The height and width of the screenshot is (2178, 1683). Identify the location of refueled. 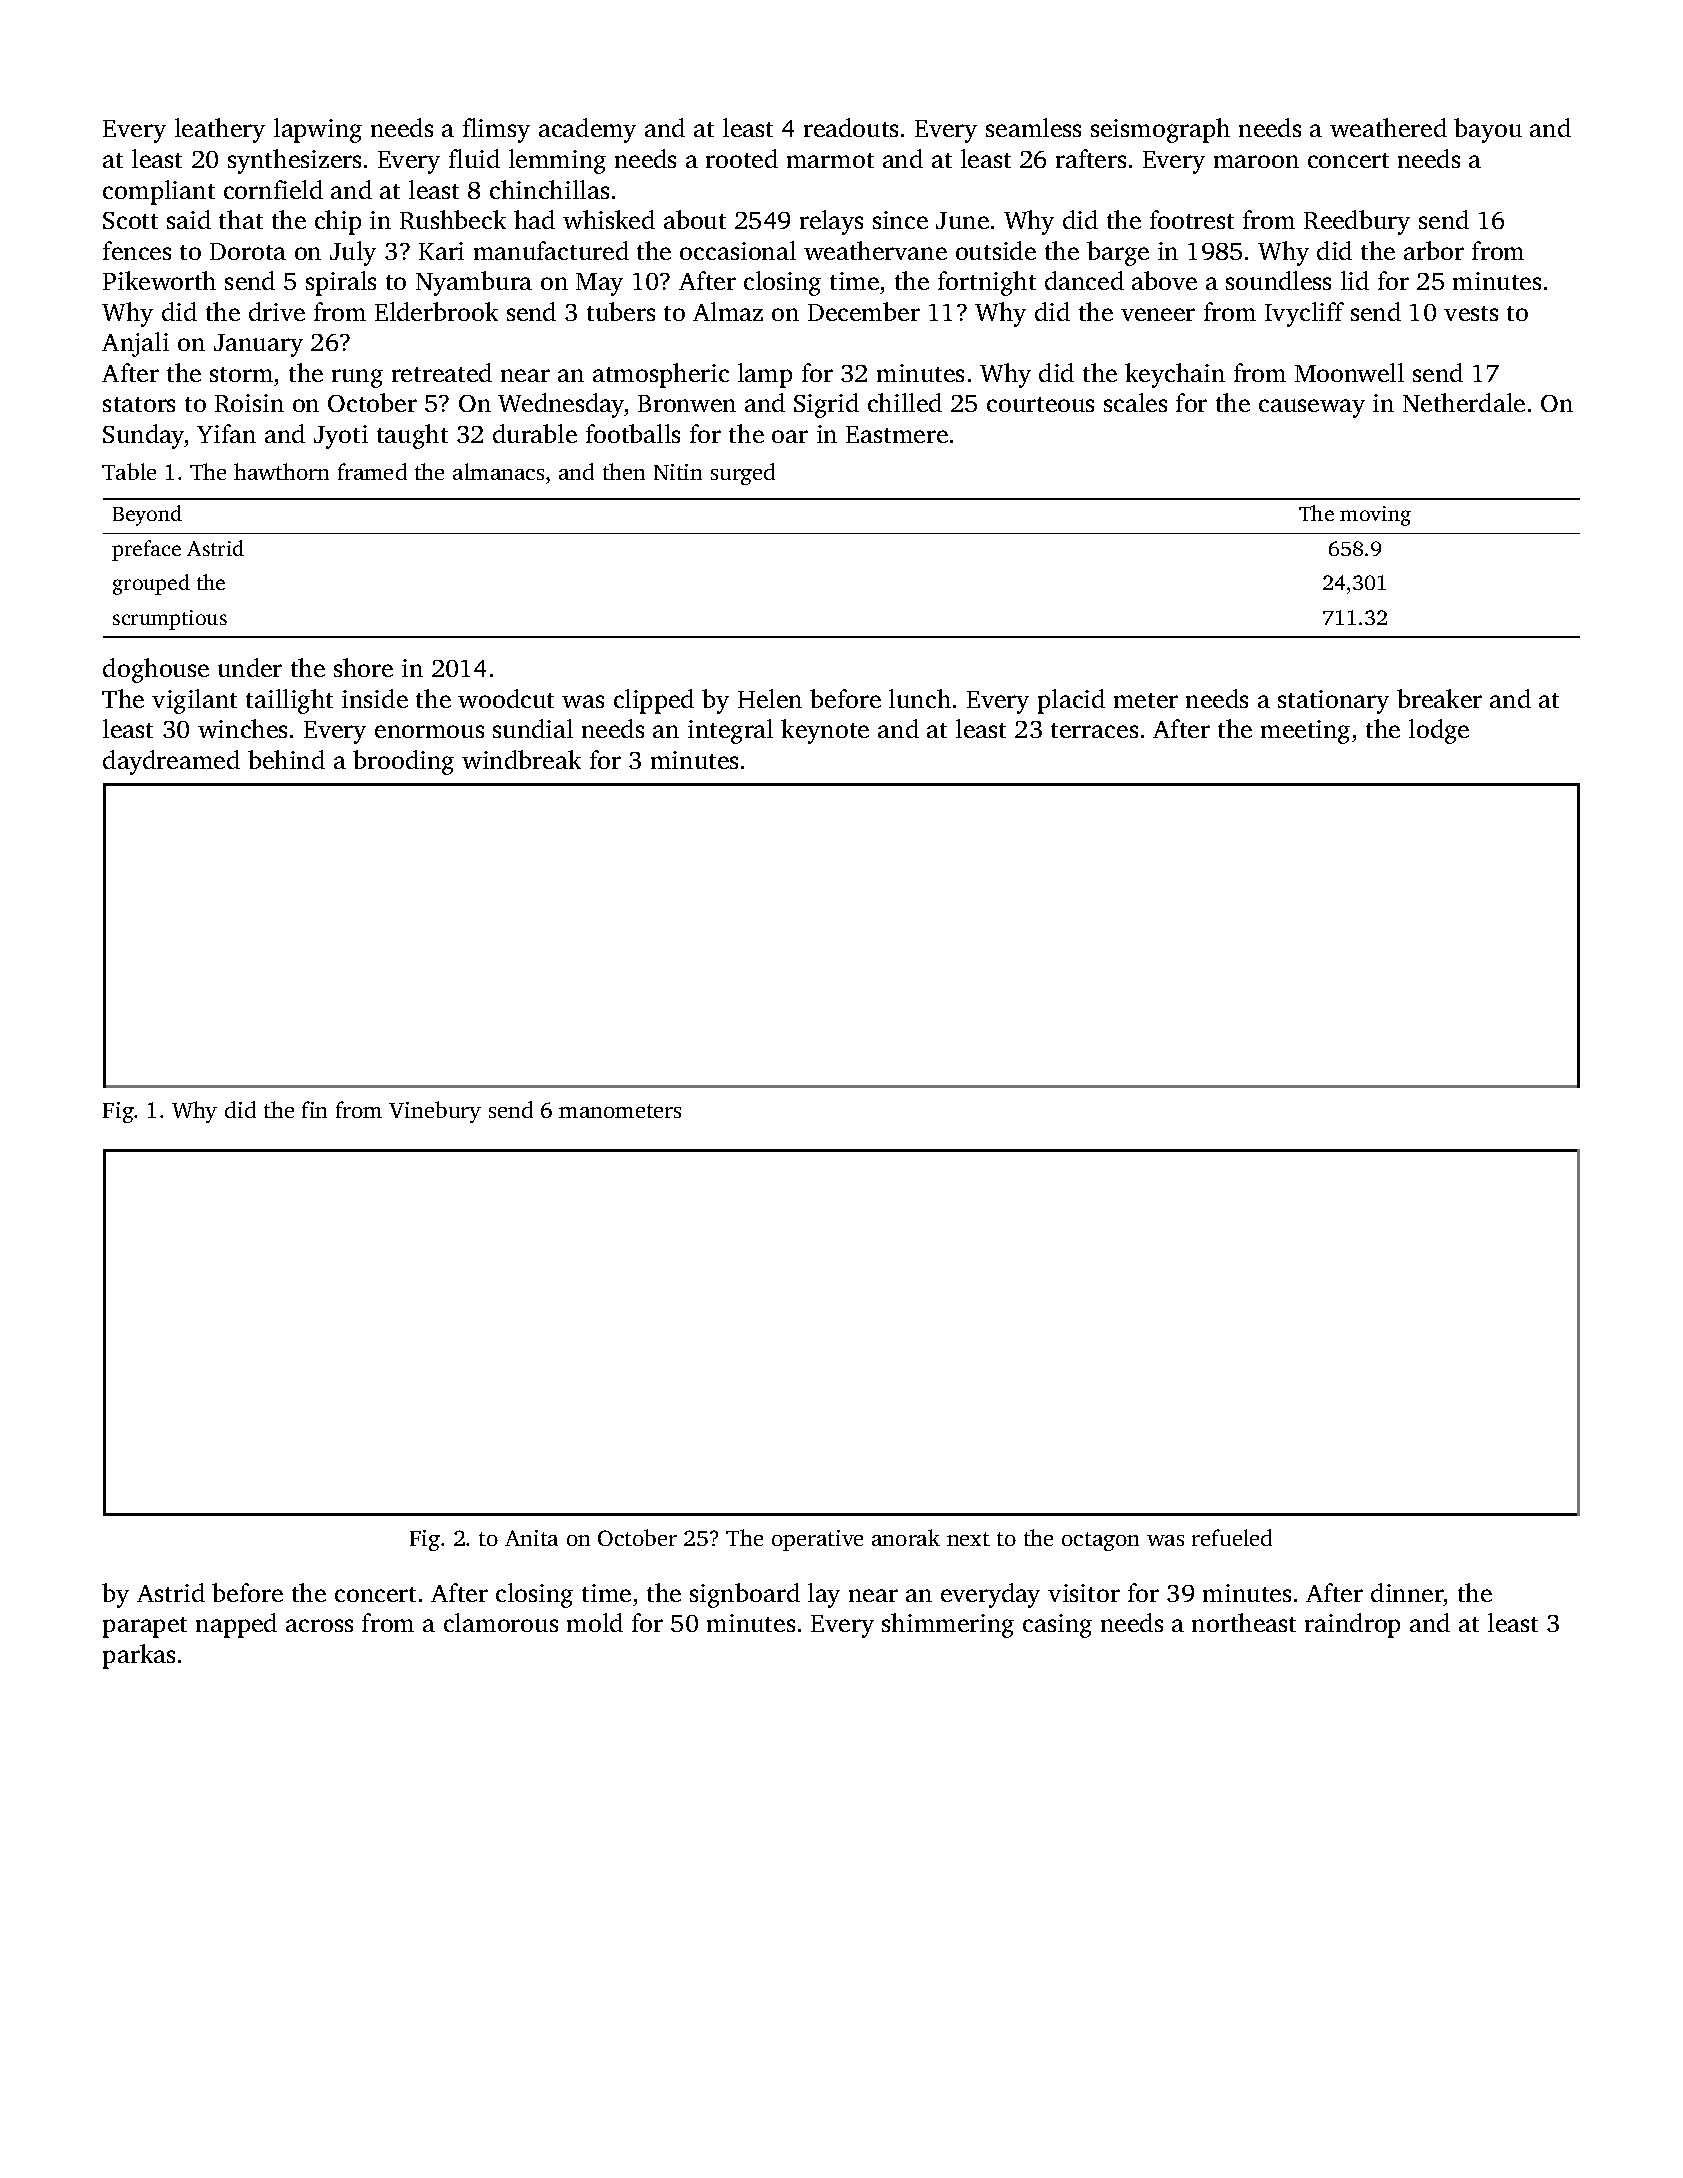
(1232, 1537).
